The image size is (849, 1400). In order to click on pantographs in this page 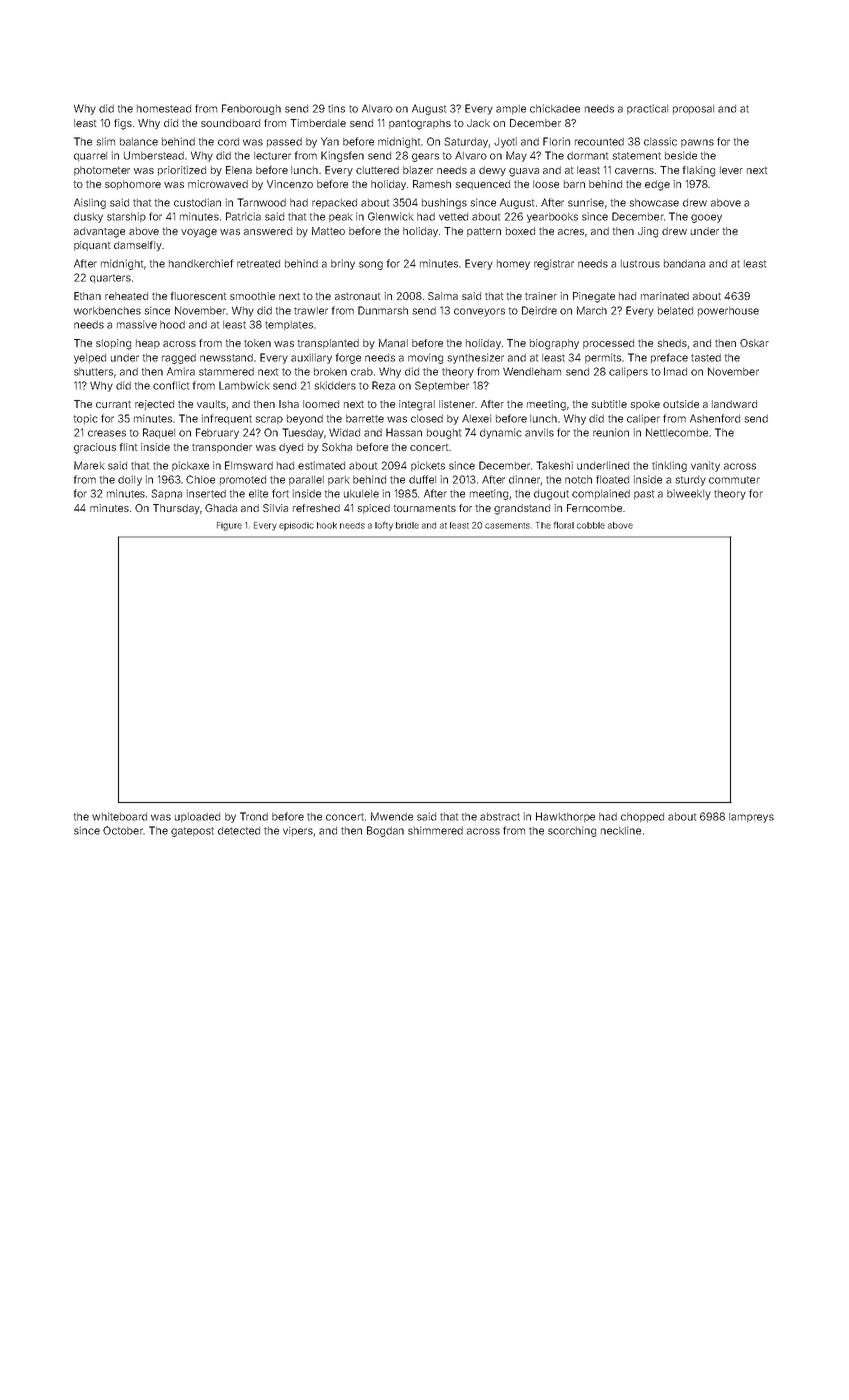, I will do `click(420, 124)`.
